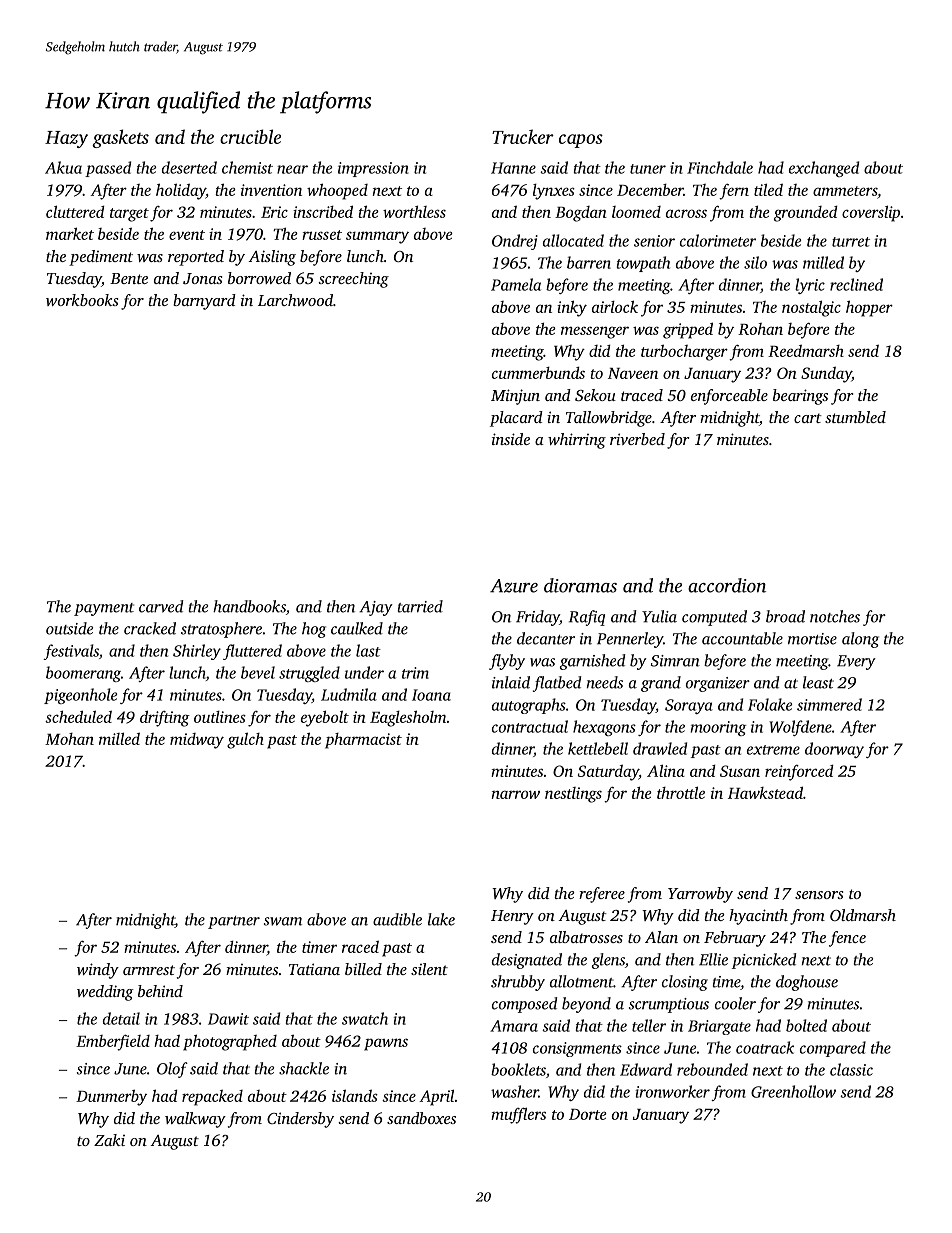  What do you see at coordinates (516, 284) in the screenshot?
I see `Pamela` at bounding box center [516, 284].
